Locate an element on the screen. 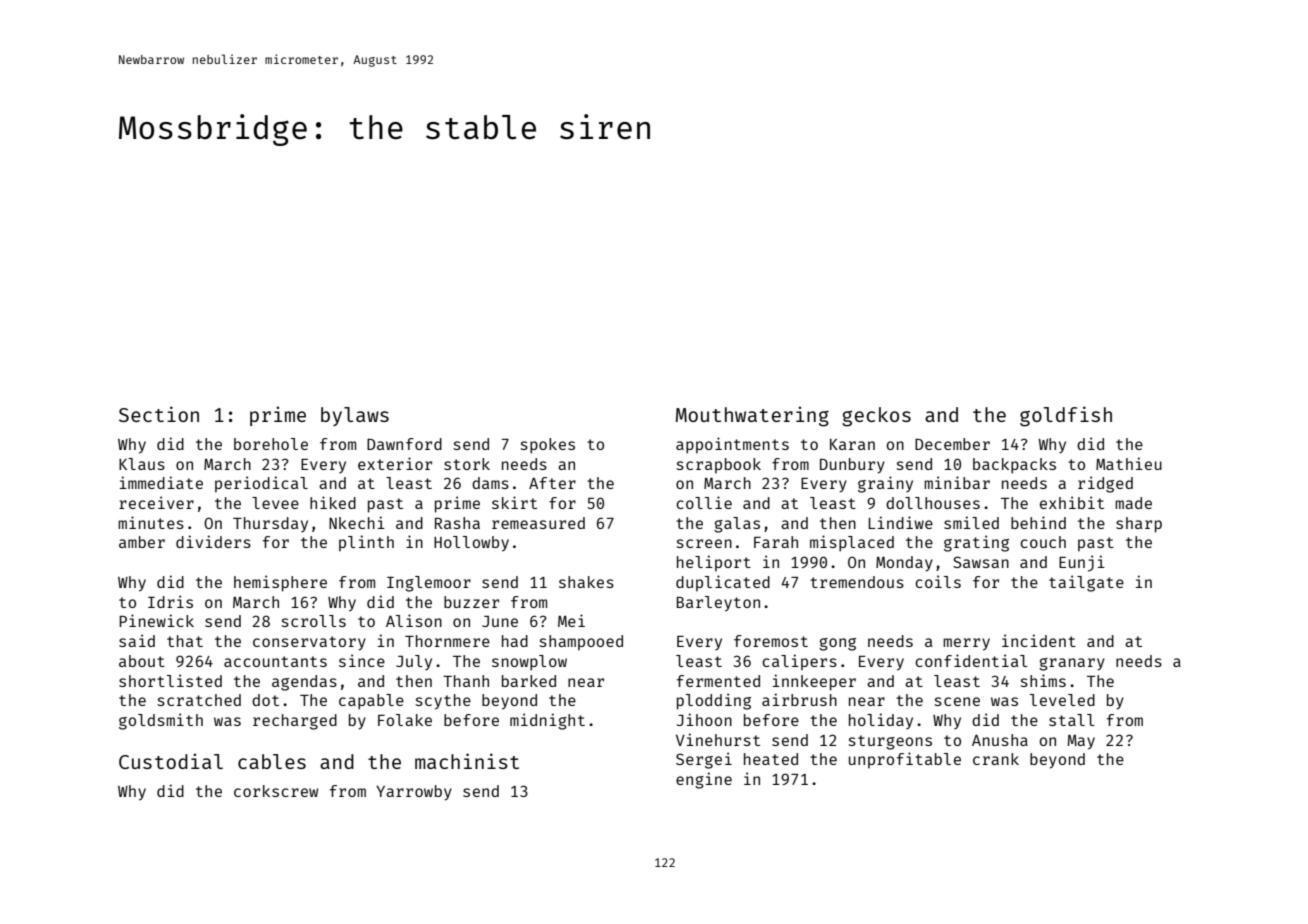 This screenshot has width=1308, height=924. grating is located at coordinates (976, 543).
